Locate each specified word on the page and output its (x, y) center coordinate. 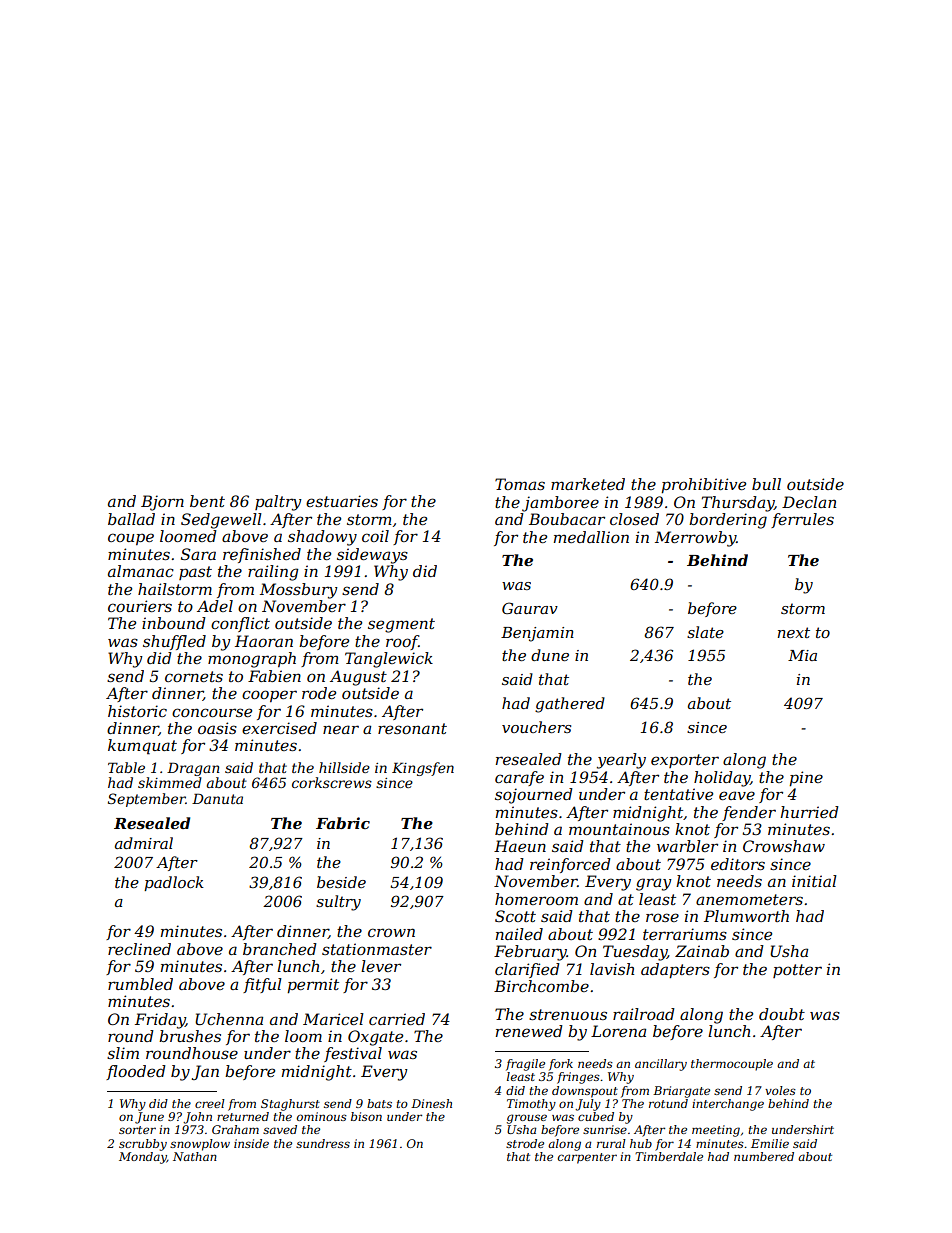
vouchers (536, 727)
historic (137, 711)
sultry (338, 903)
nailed (519, 934)
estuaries (342, 501)
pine (806, 778)
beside (341, 882)
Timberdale (669, 1156)
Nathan (195, 1156)
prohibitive (703, 485)
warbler (687, 846)
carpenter (587, 1158)
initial (814, 881)
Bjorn (162, 503)
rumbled (140, 984)
